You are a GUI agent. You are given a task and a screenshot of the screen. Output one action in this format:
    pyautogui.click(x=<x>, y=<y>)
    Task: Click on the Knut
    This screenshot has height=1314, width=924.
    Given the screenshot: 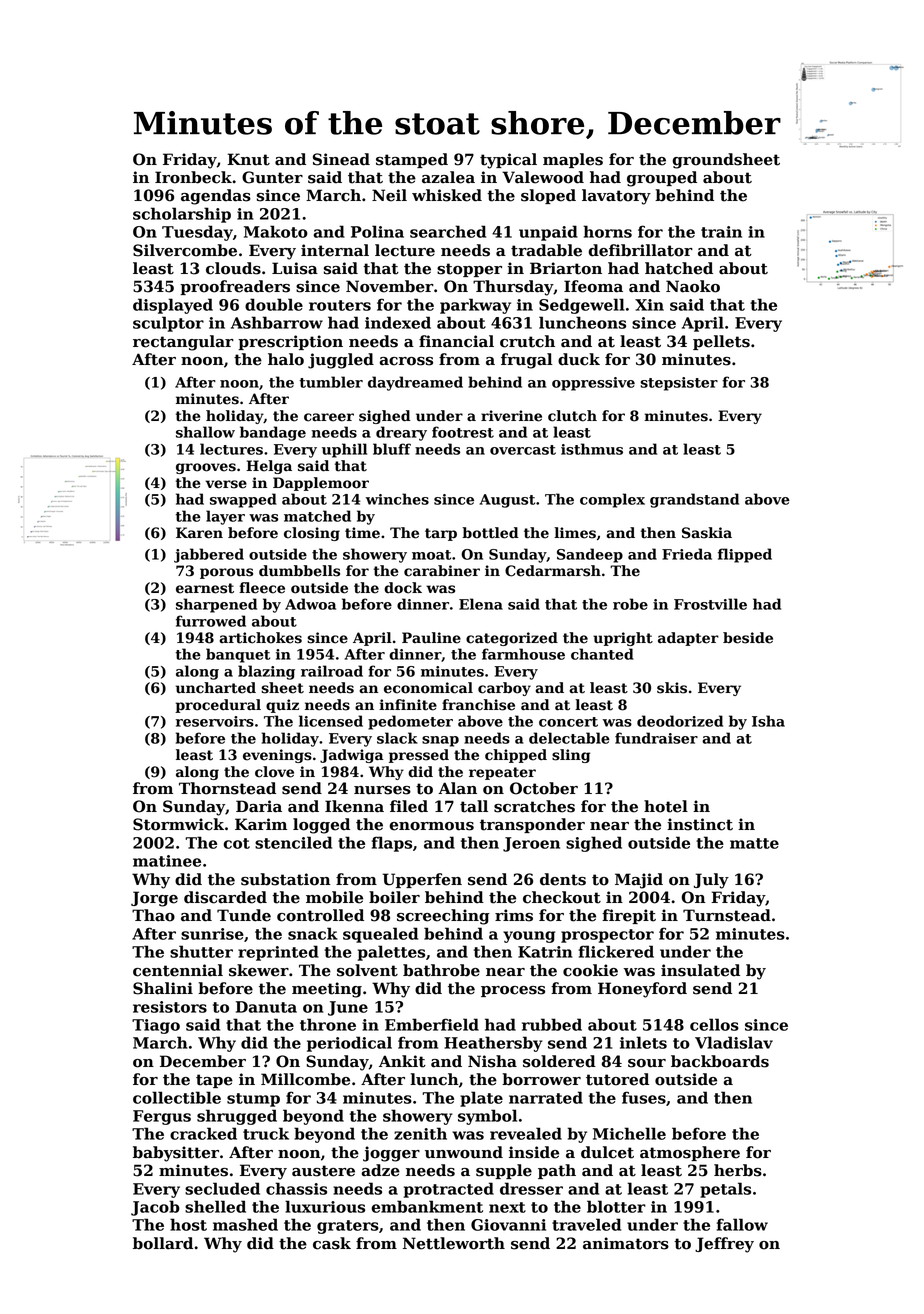 What is the action you would take?
    pyautogui.click(x=248, y=159)
